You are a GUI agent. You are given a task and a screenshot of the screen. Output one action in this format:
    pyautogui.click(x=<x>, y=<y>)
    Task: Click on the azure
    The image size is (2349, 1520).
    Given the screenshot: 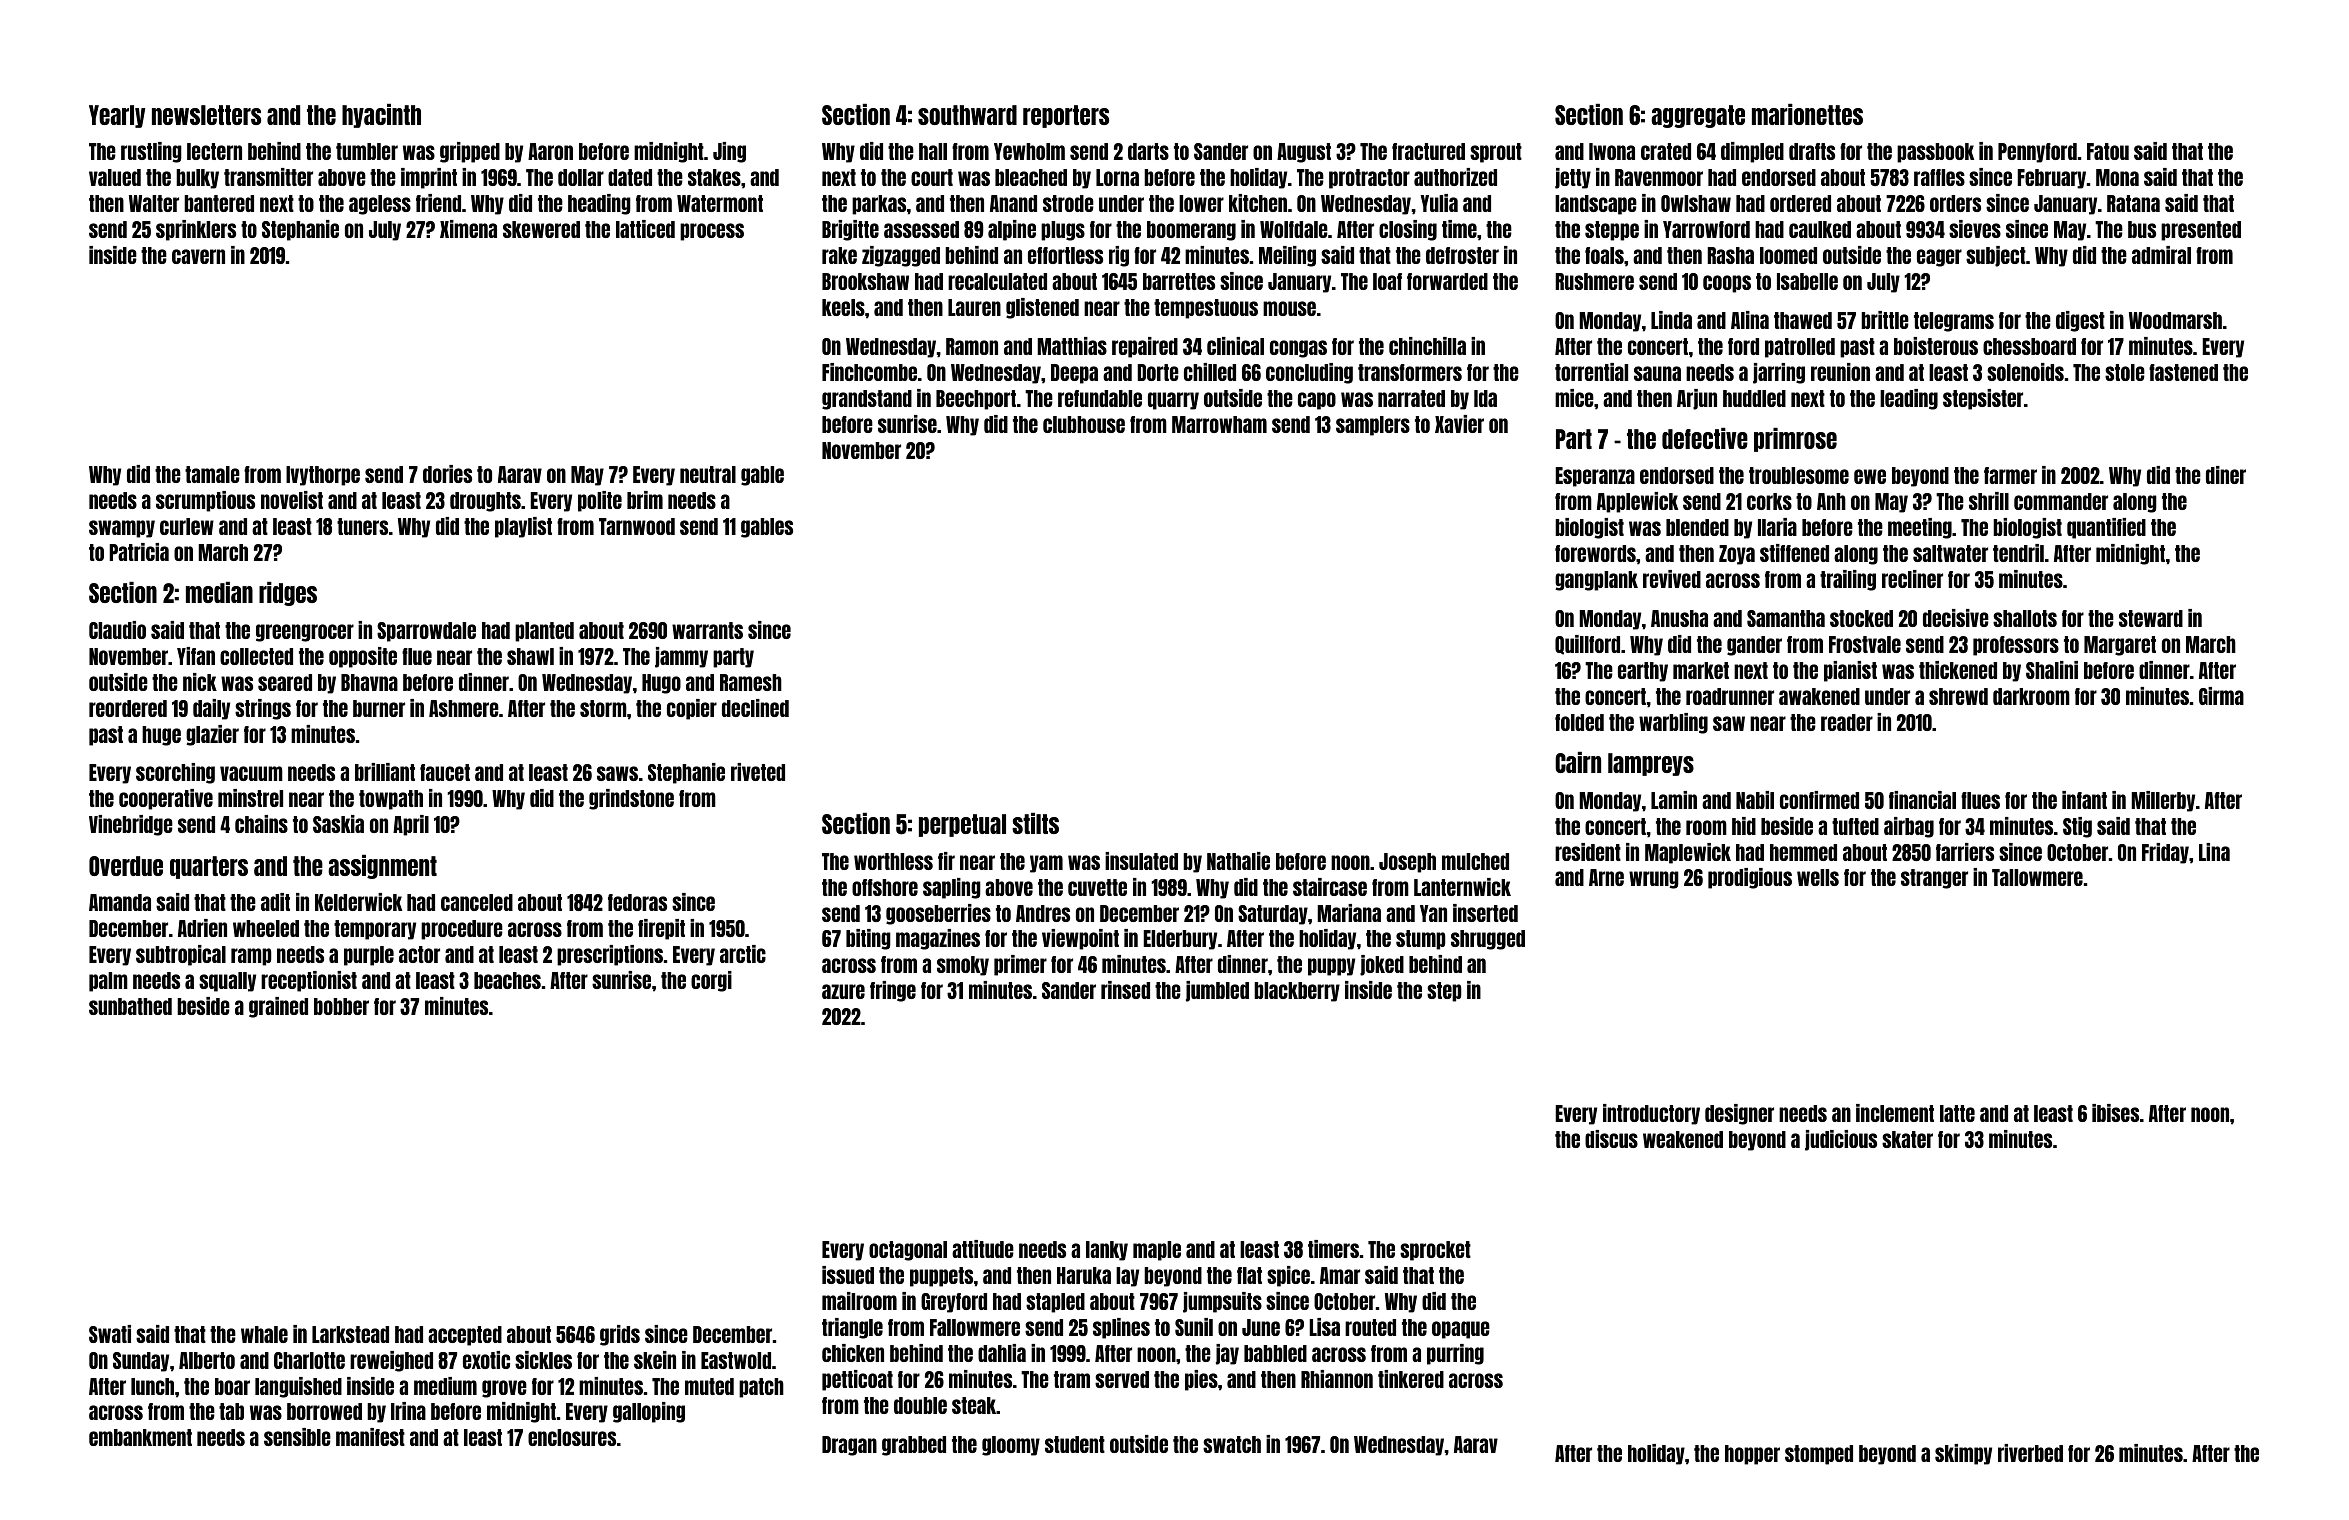 What is the action you would take?
    pyautogui.click(x=843, y=991)
